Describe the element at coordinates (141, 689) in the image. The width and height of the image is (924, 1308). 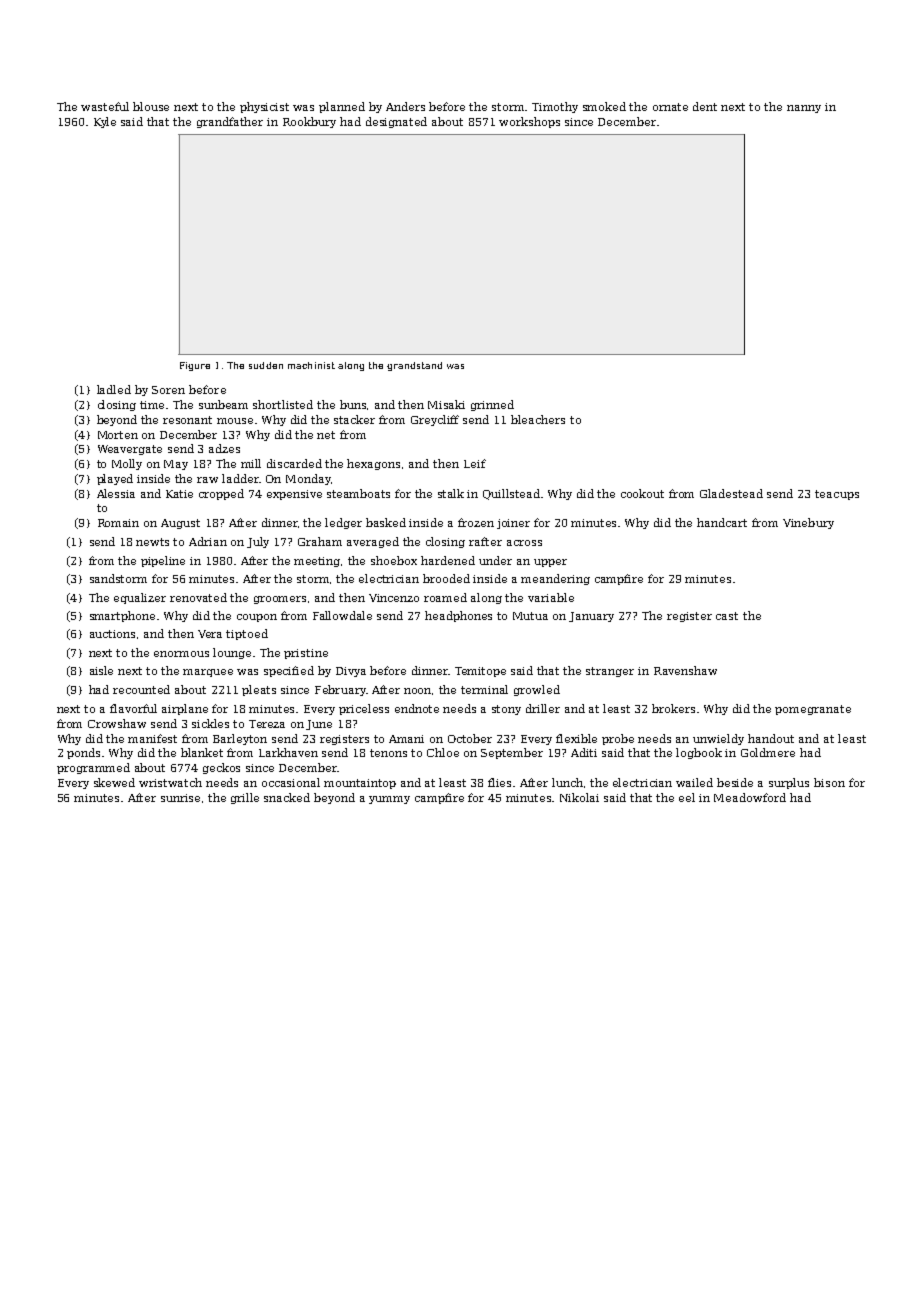
I see `recounted` at that location.
